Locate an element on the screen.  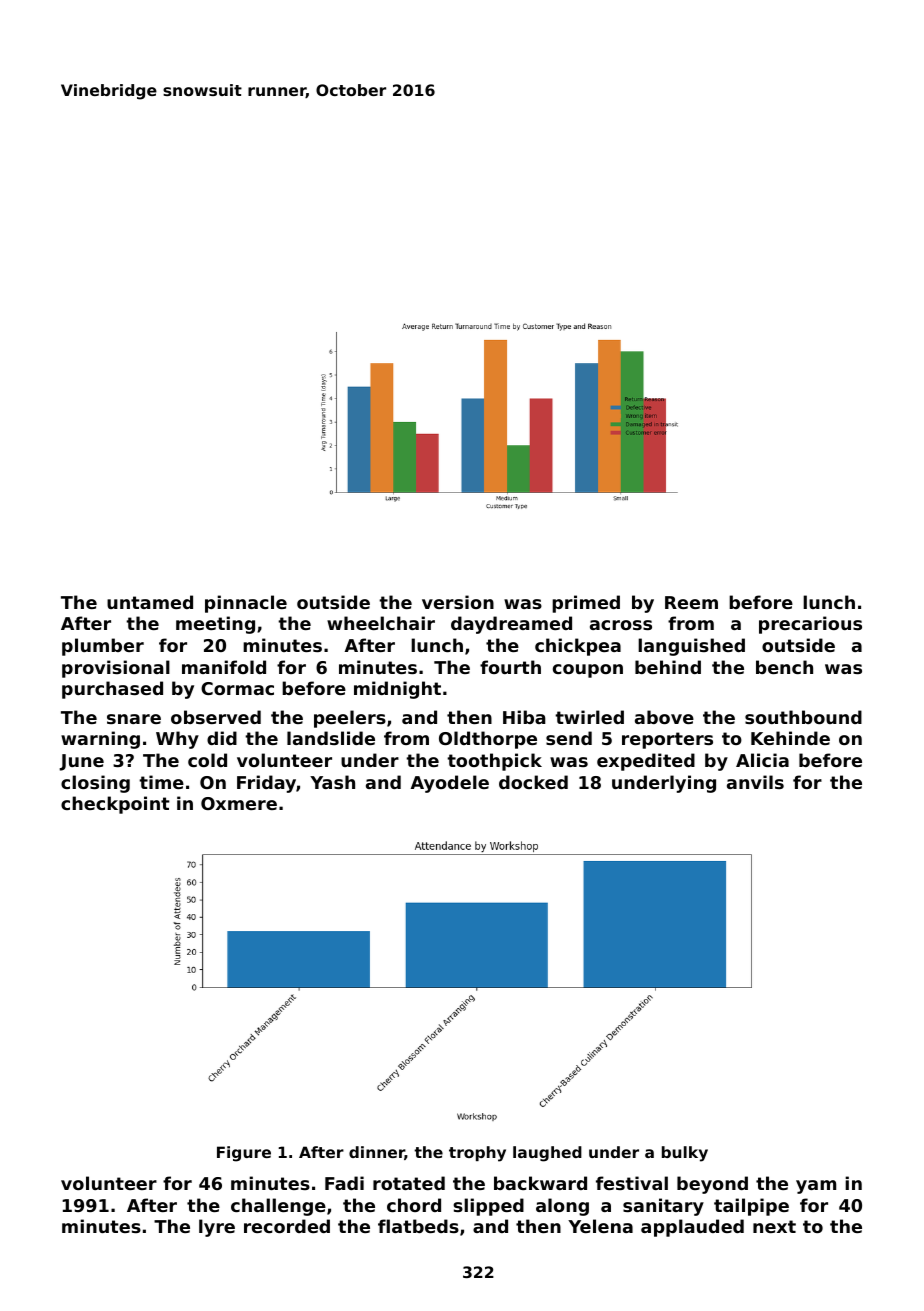
Reem is located at coordinates (691, 602).
